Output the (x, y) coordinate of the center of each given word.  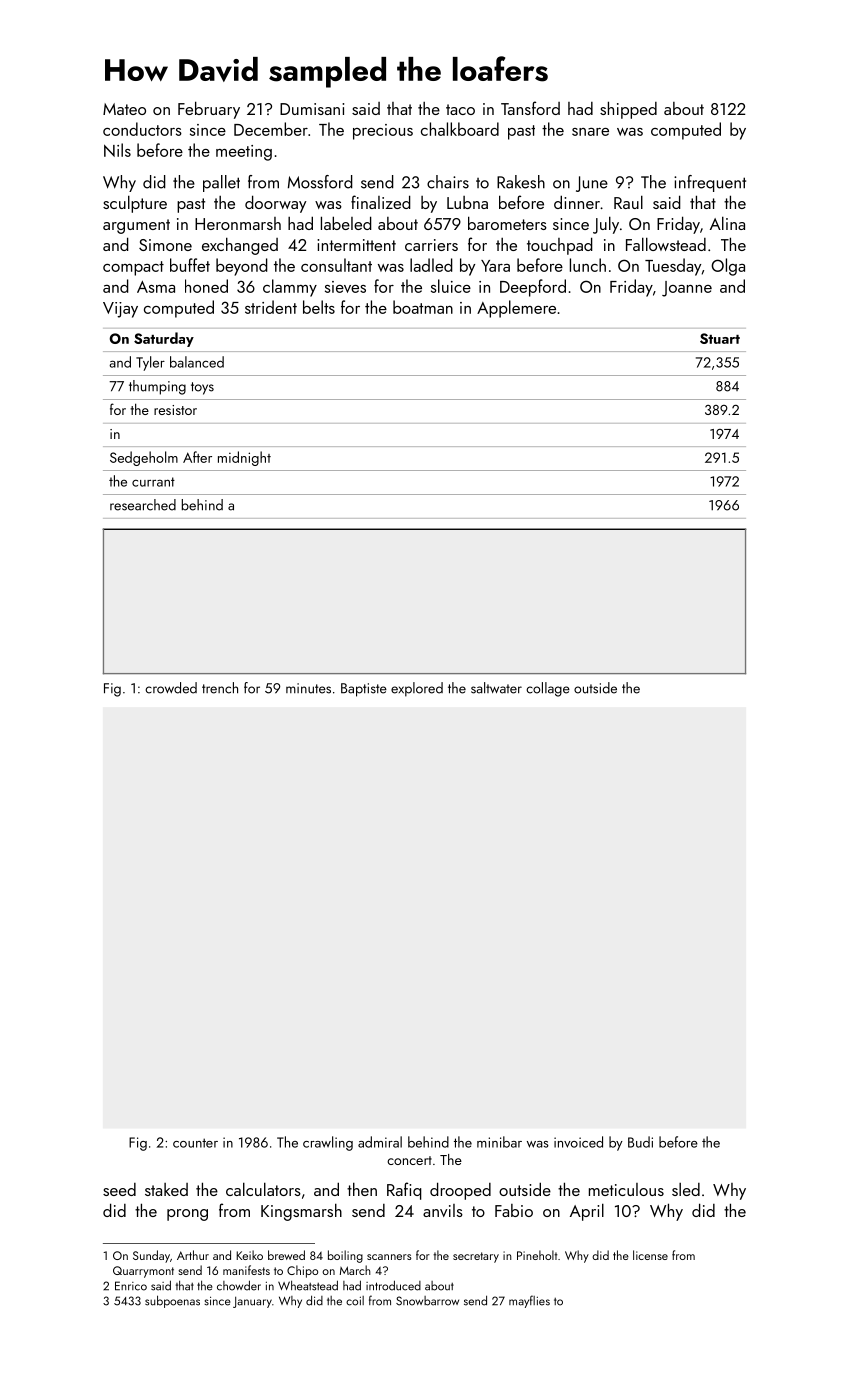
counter (195, 1143)
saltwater (496, 688)
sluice (451, 286)
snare (590, 132)
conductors (142, 129)
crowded (171, 688)
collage (548, 689)
